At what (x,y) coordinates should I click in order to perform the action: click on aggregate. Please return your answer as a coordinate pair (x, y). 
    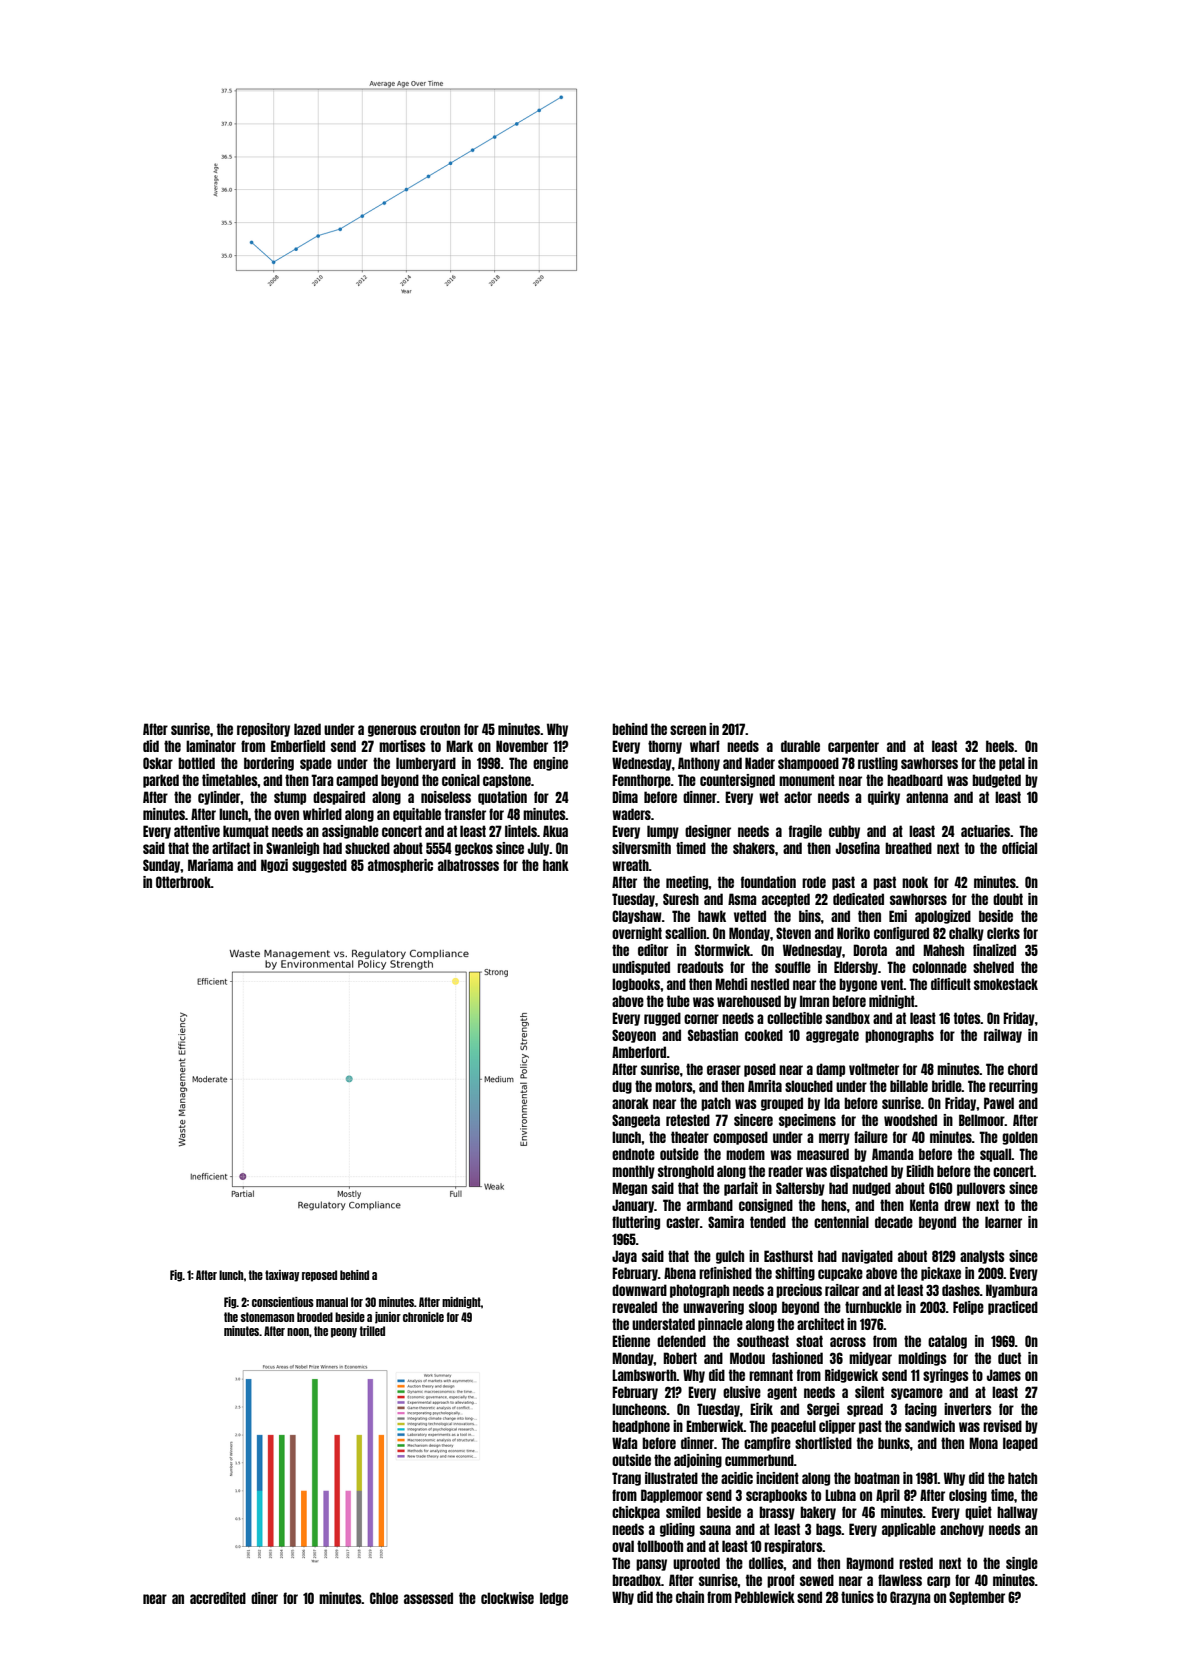
    Looking at the image, I should click on (832, 1036).
